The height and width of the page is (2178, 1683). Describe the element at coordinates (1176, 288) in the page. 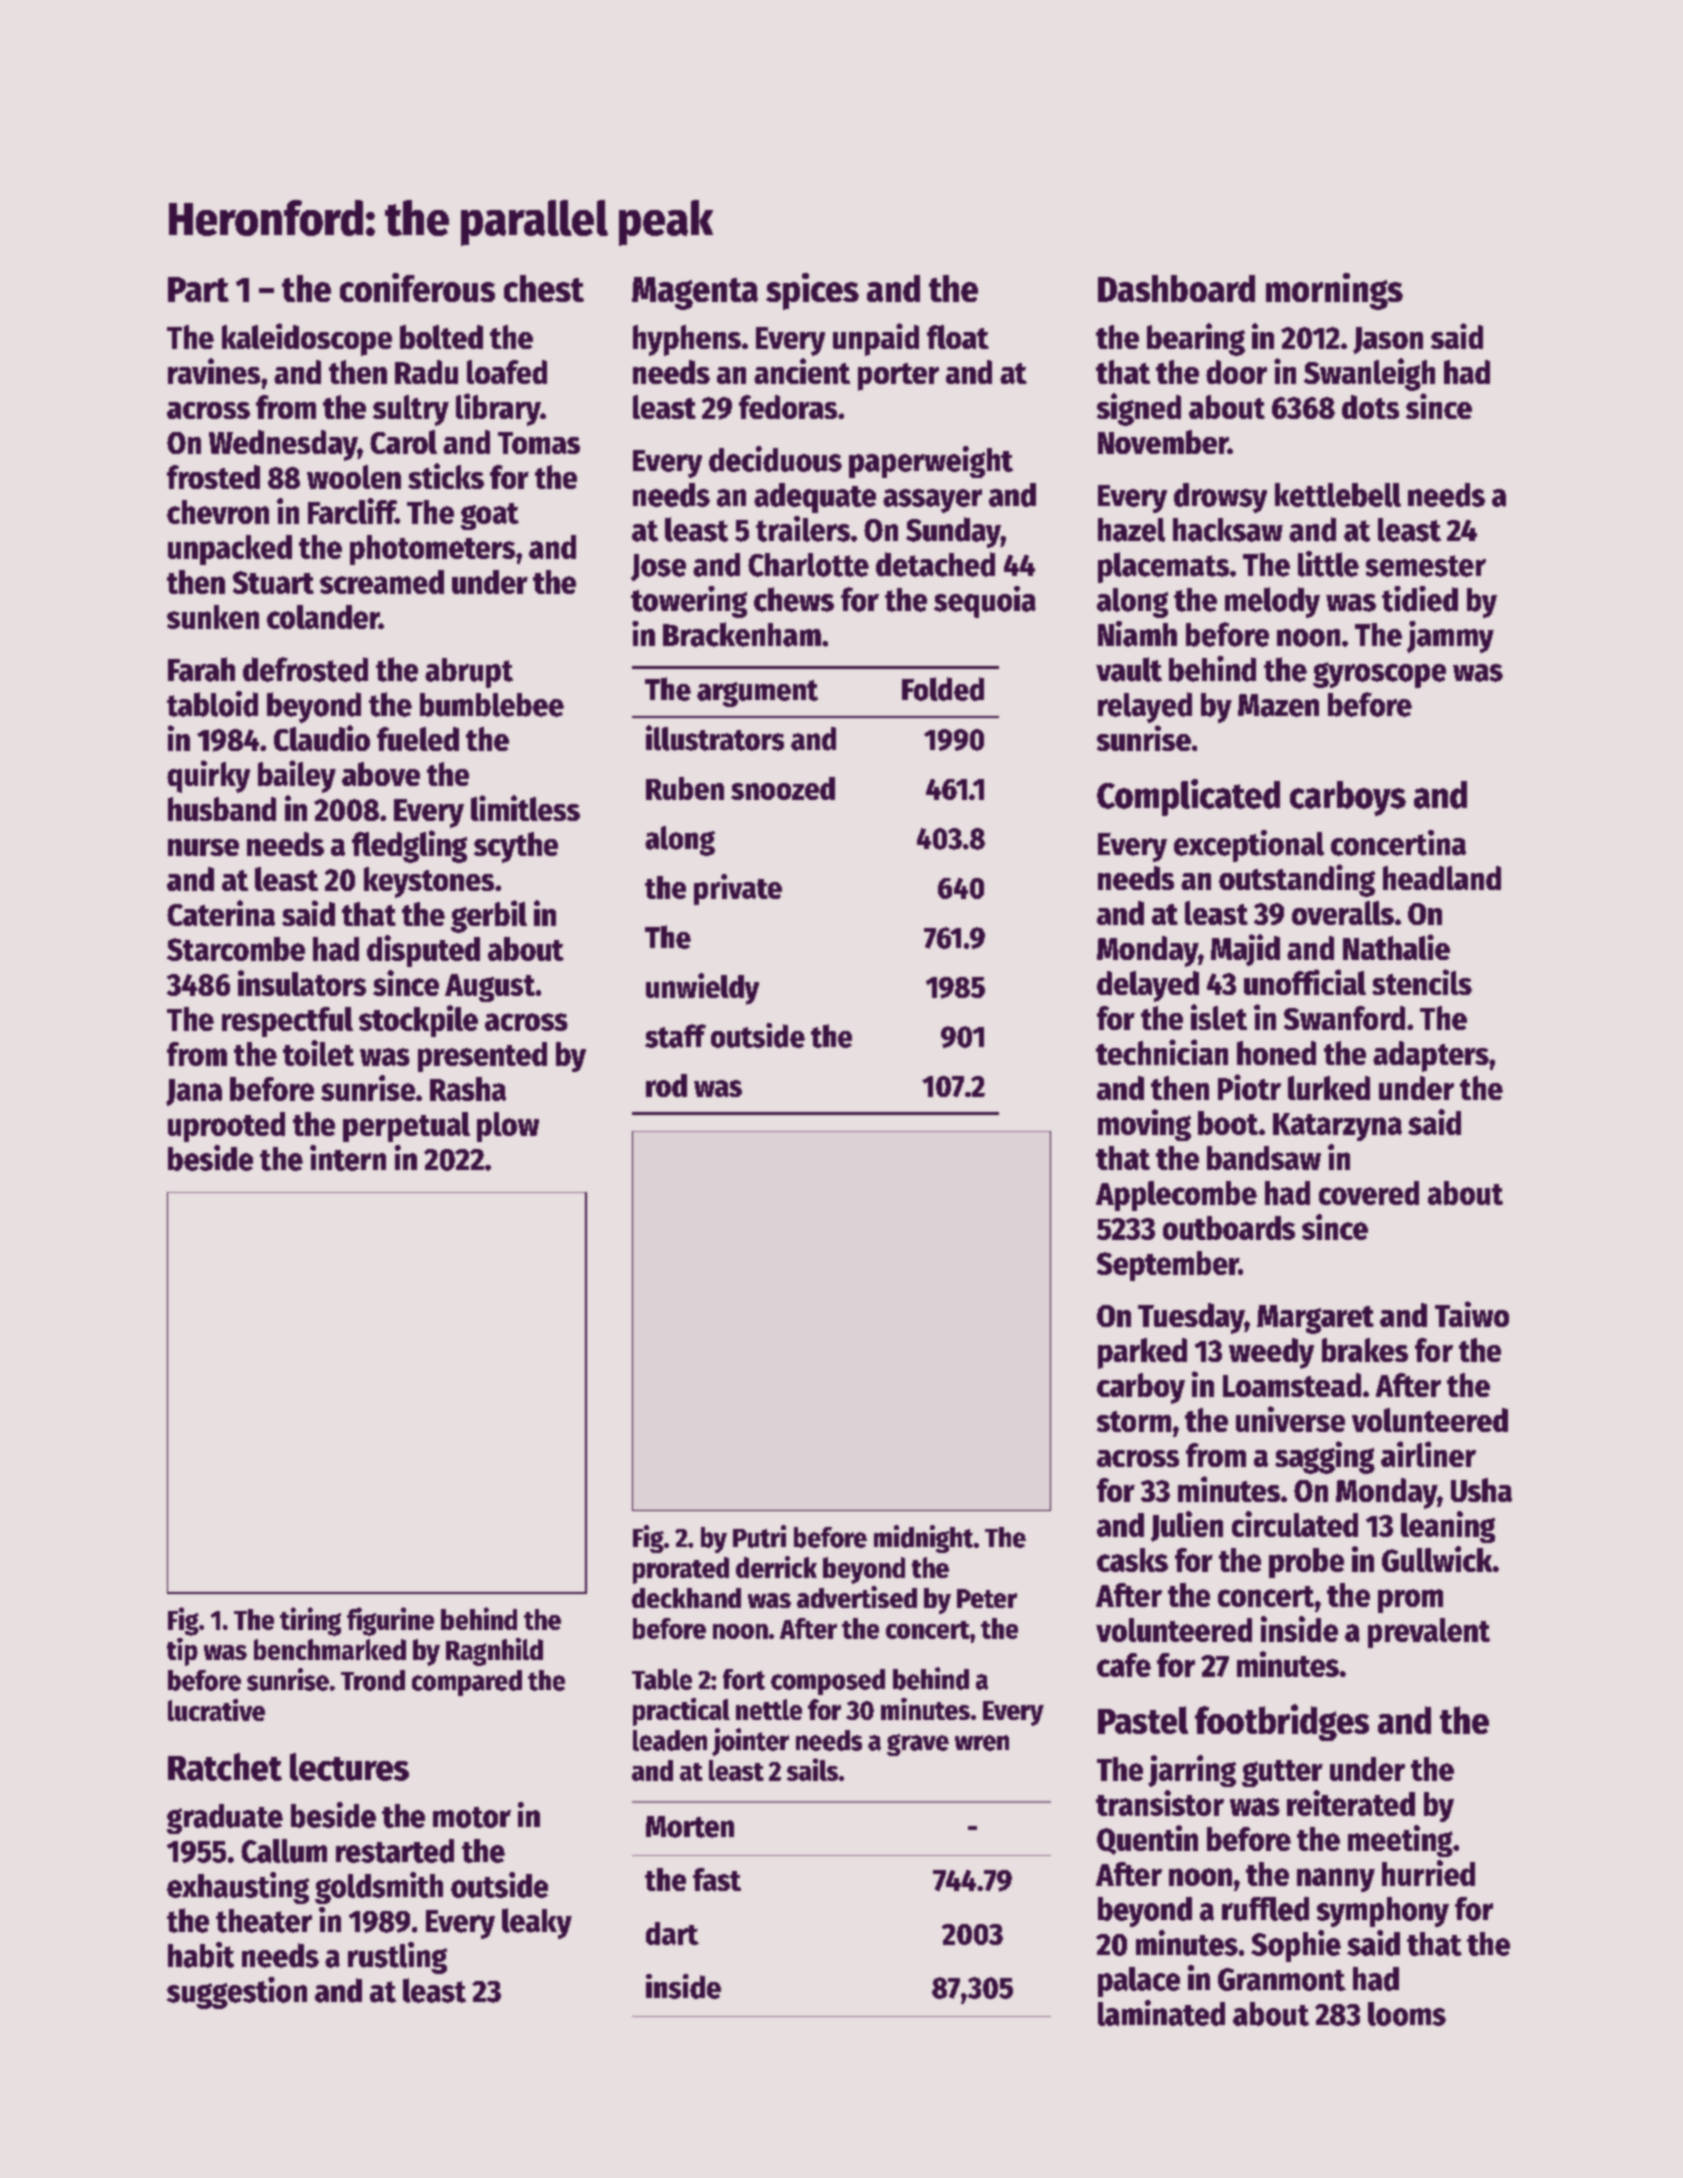

I see `Dashboard` at that location.
